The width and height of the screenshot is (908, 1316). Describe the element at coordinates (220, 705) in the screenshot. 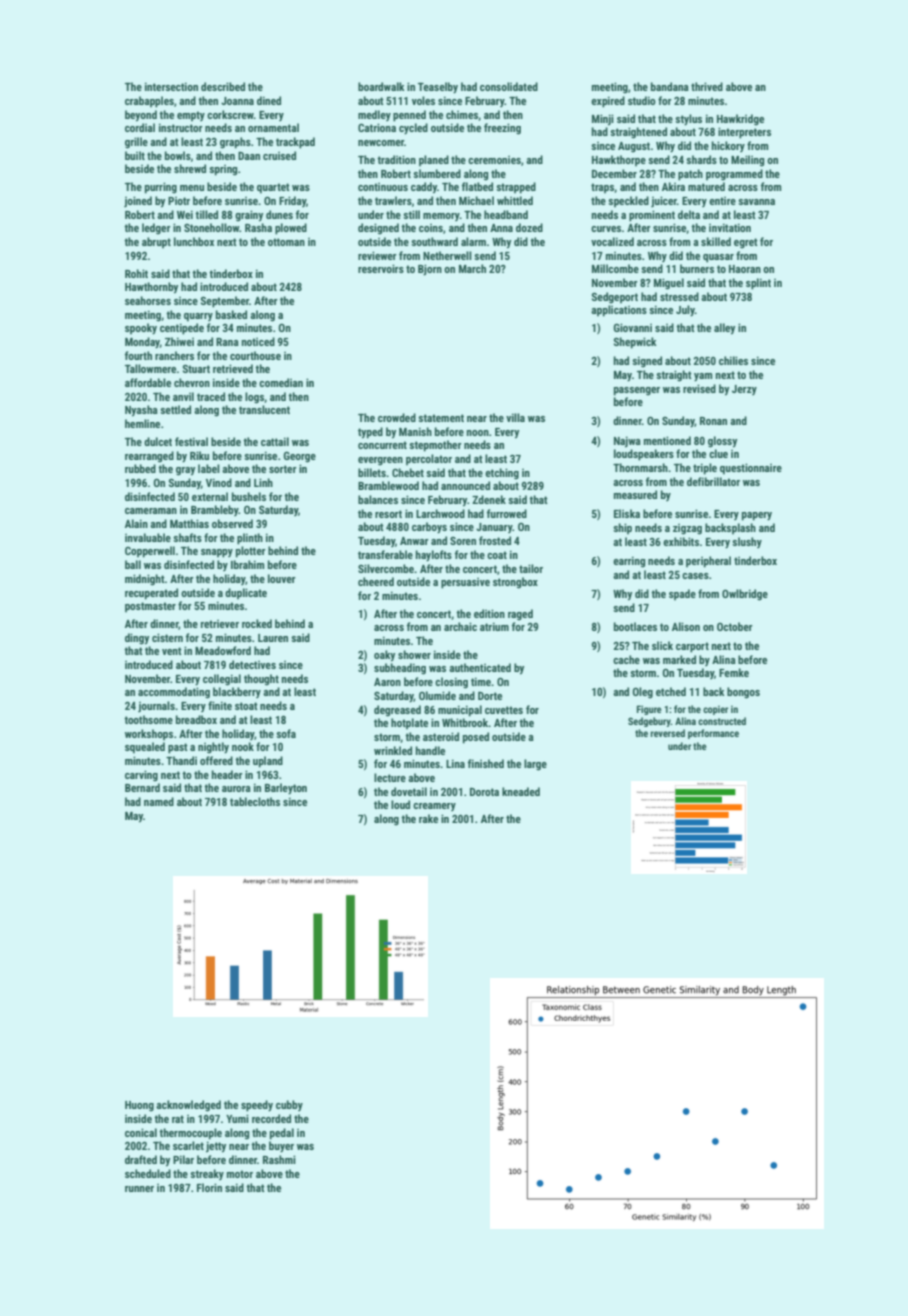

I see `finite` at that location.
